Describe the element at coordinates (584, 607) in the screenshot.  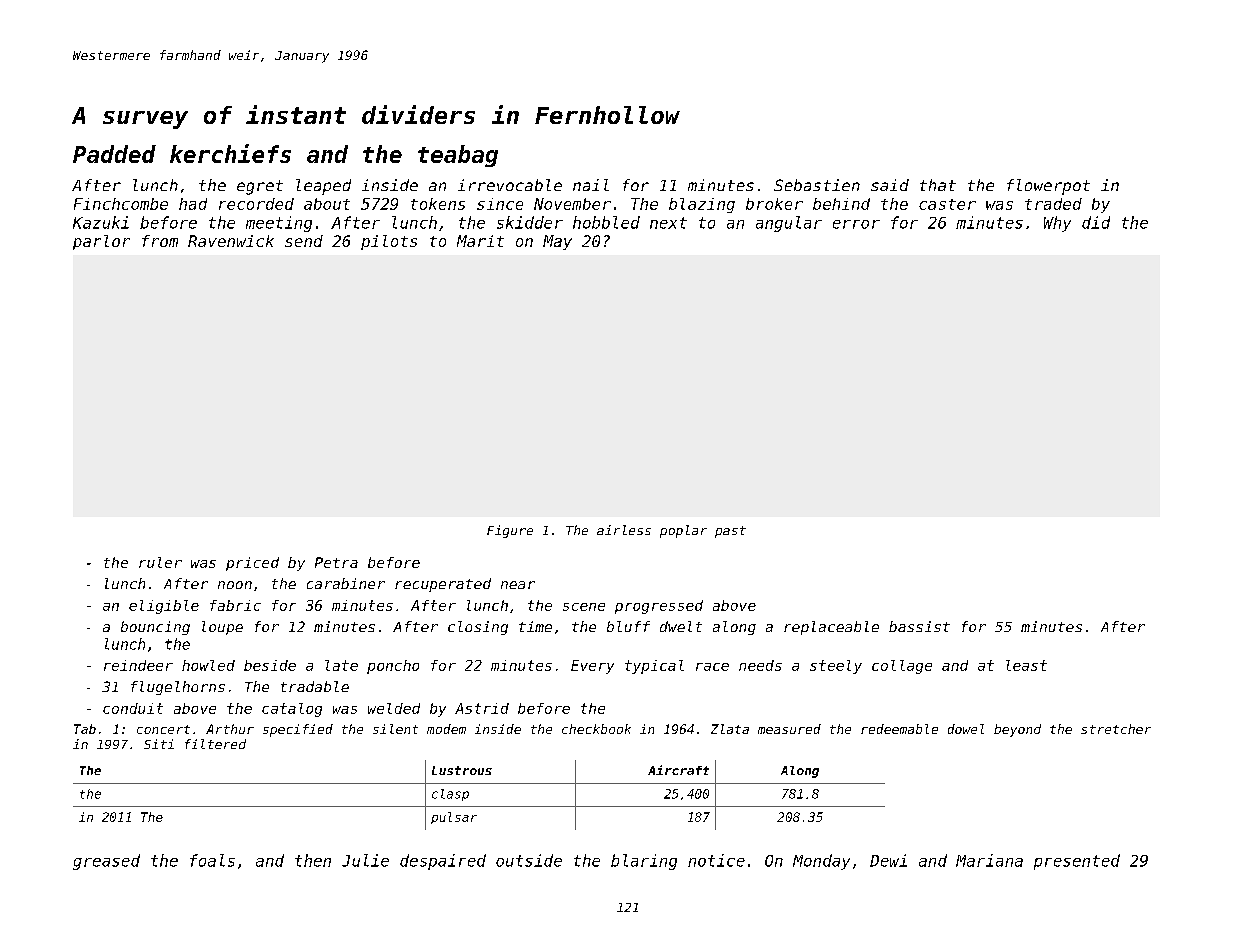
I see `scene` at that location.
